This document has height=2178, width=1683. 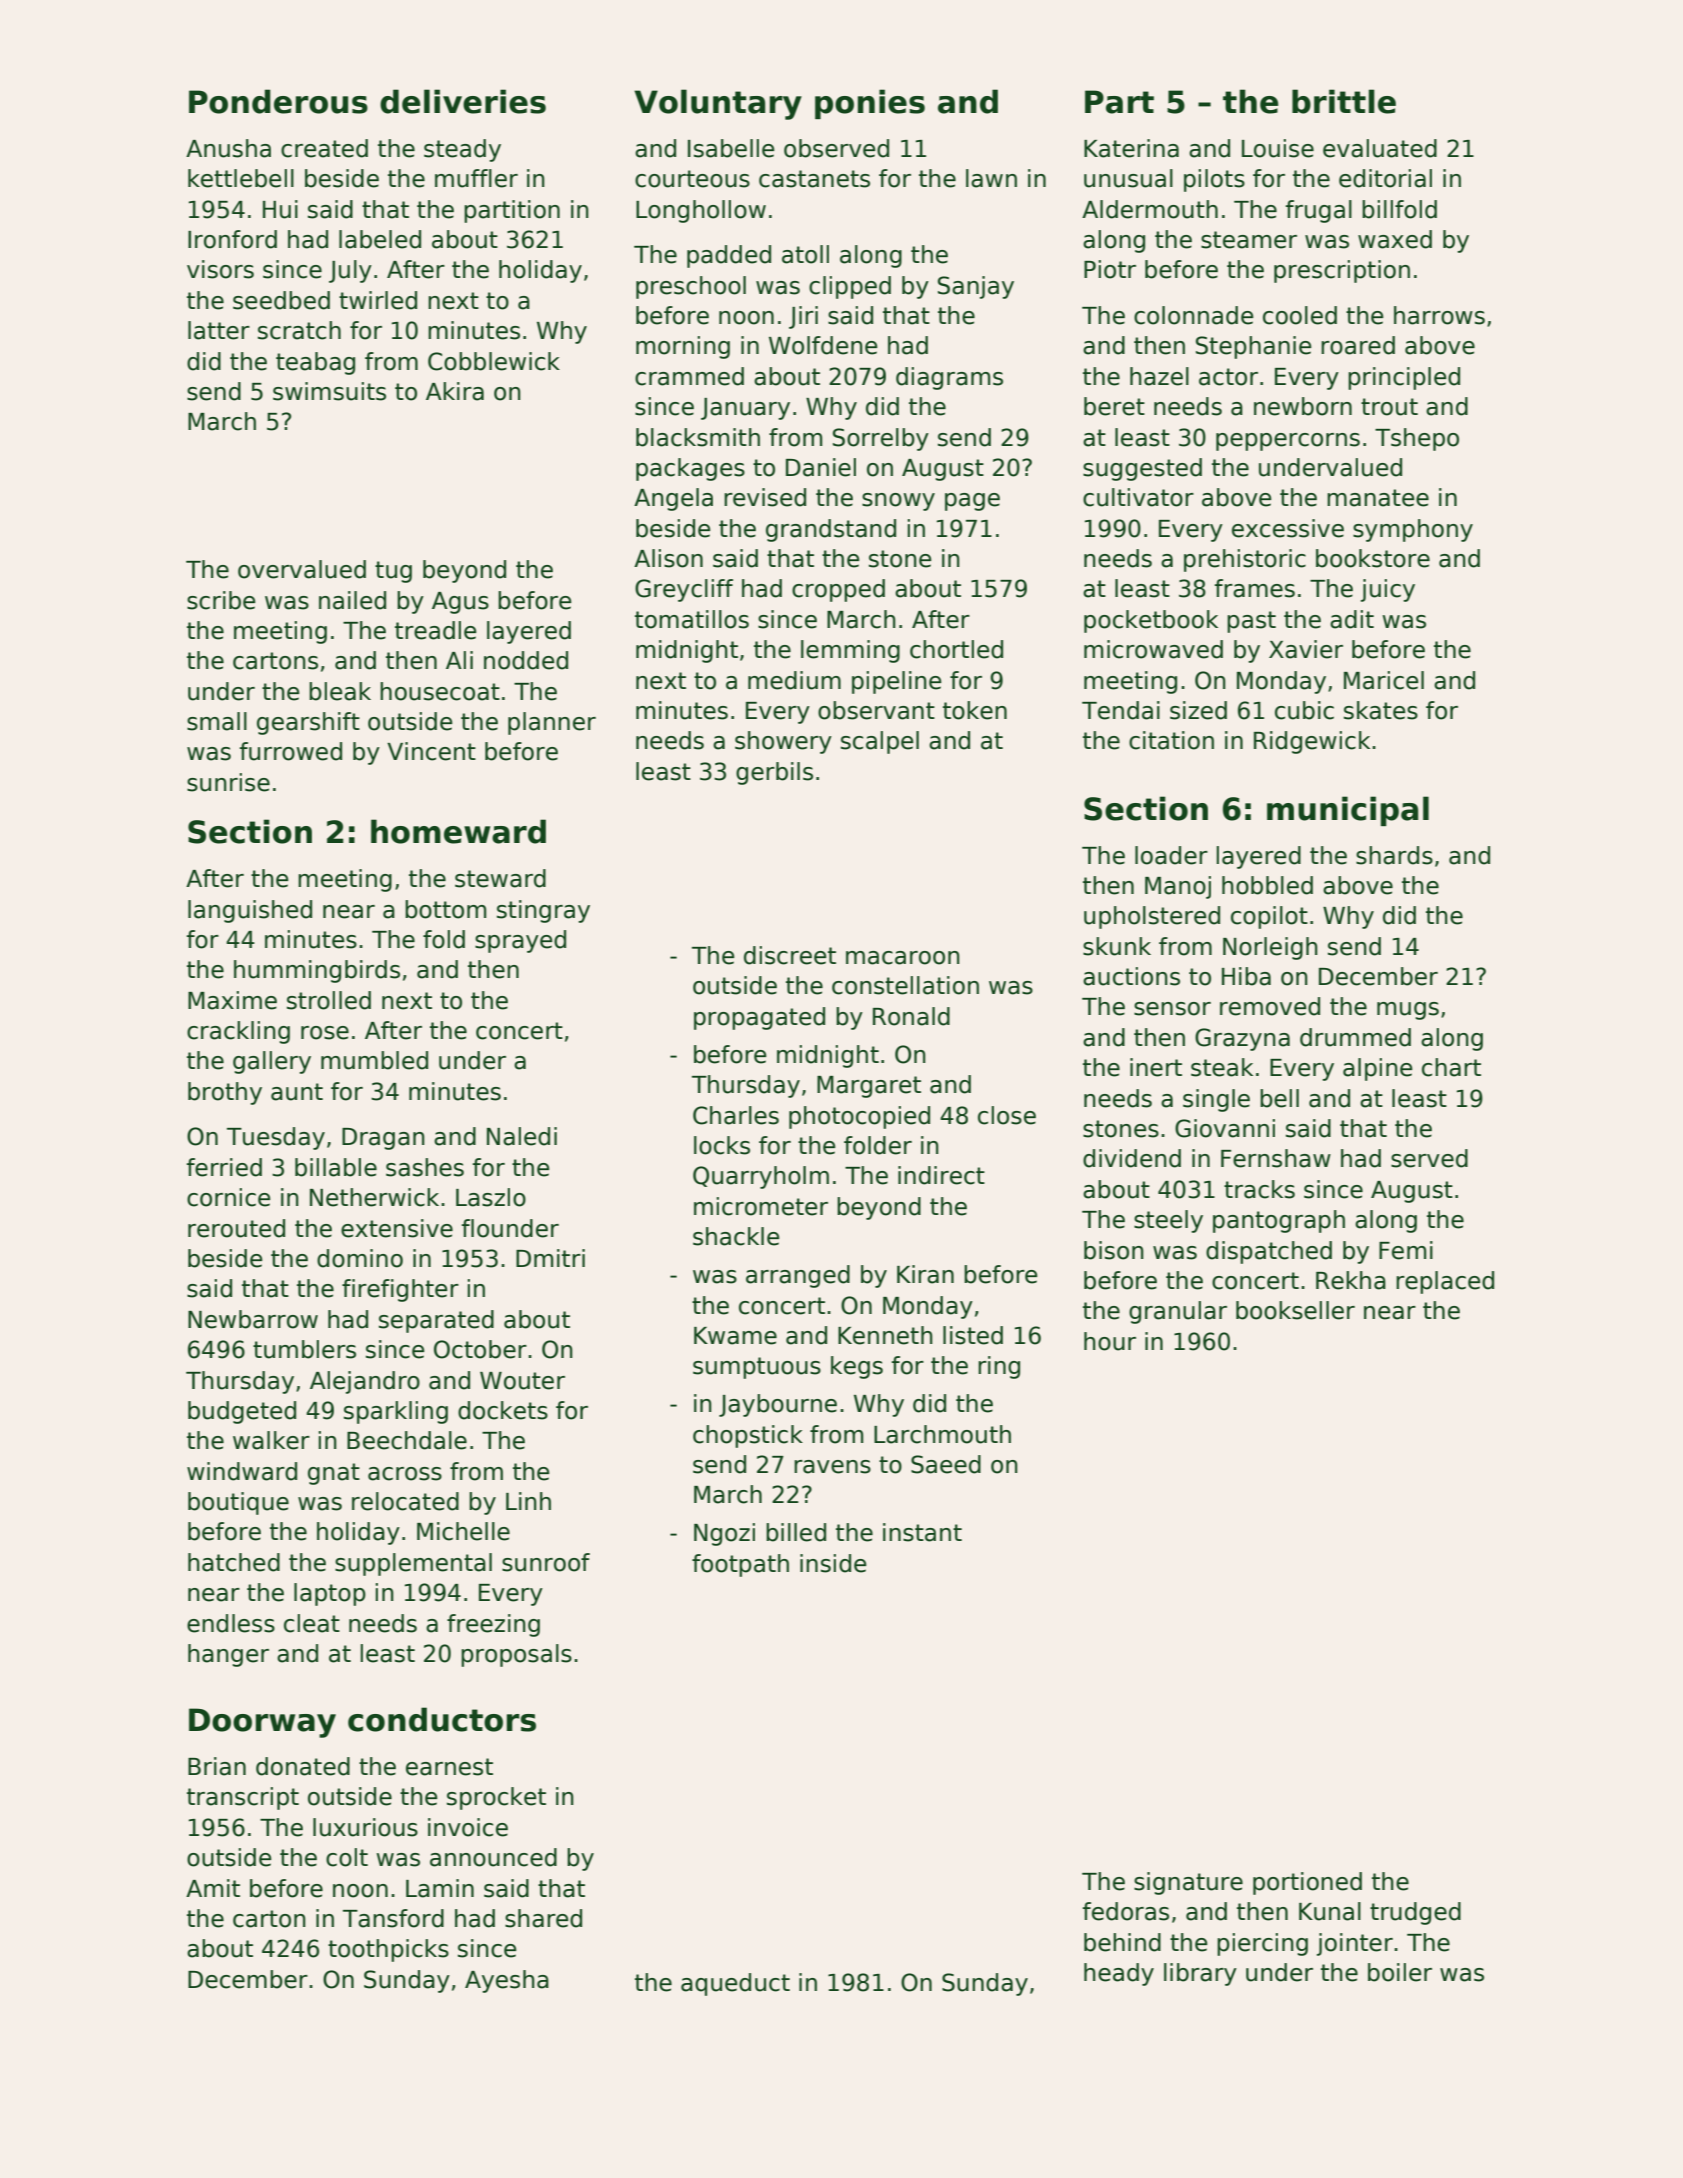 What do you see at coordinates (1295, 1310) in the document?
I see `bookseller` at bounding box center [1295, 1310].
